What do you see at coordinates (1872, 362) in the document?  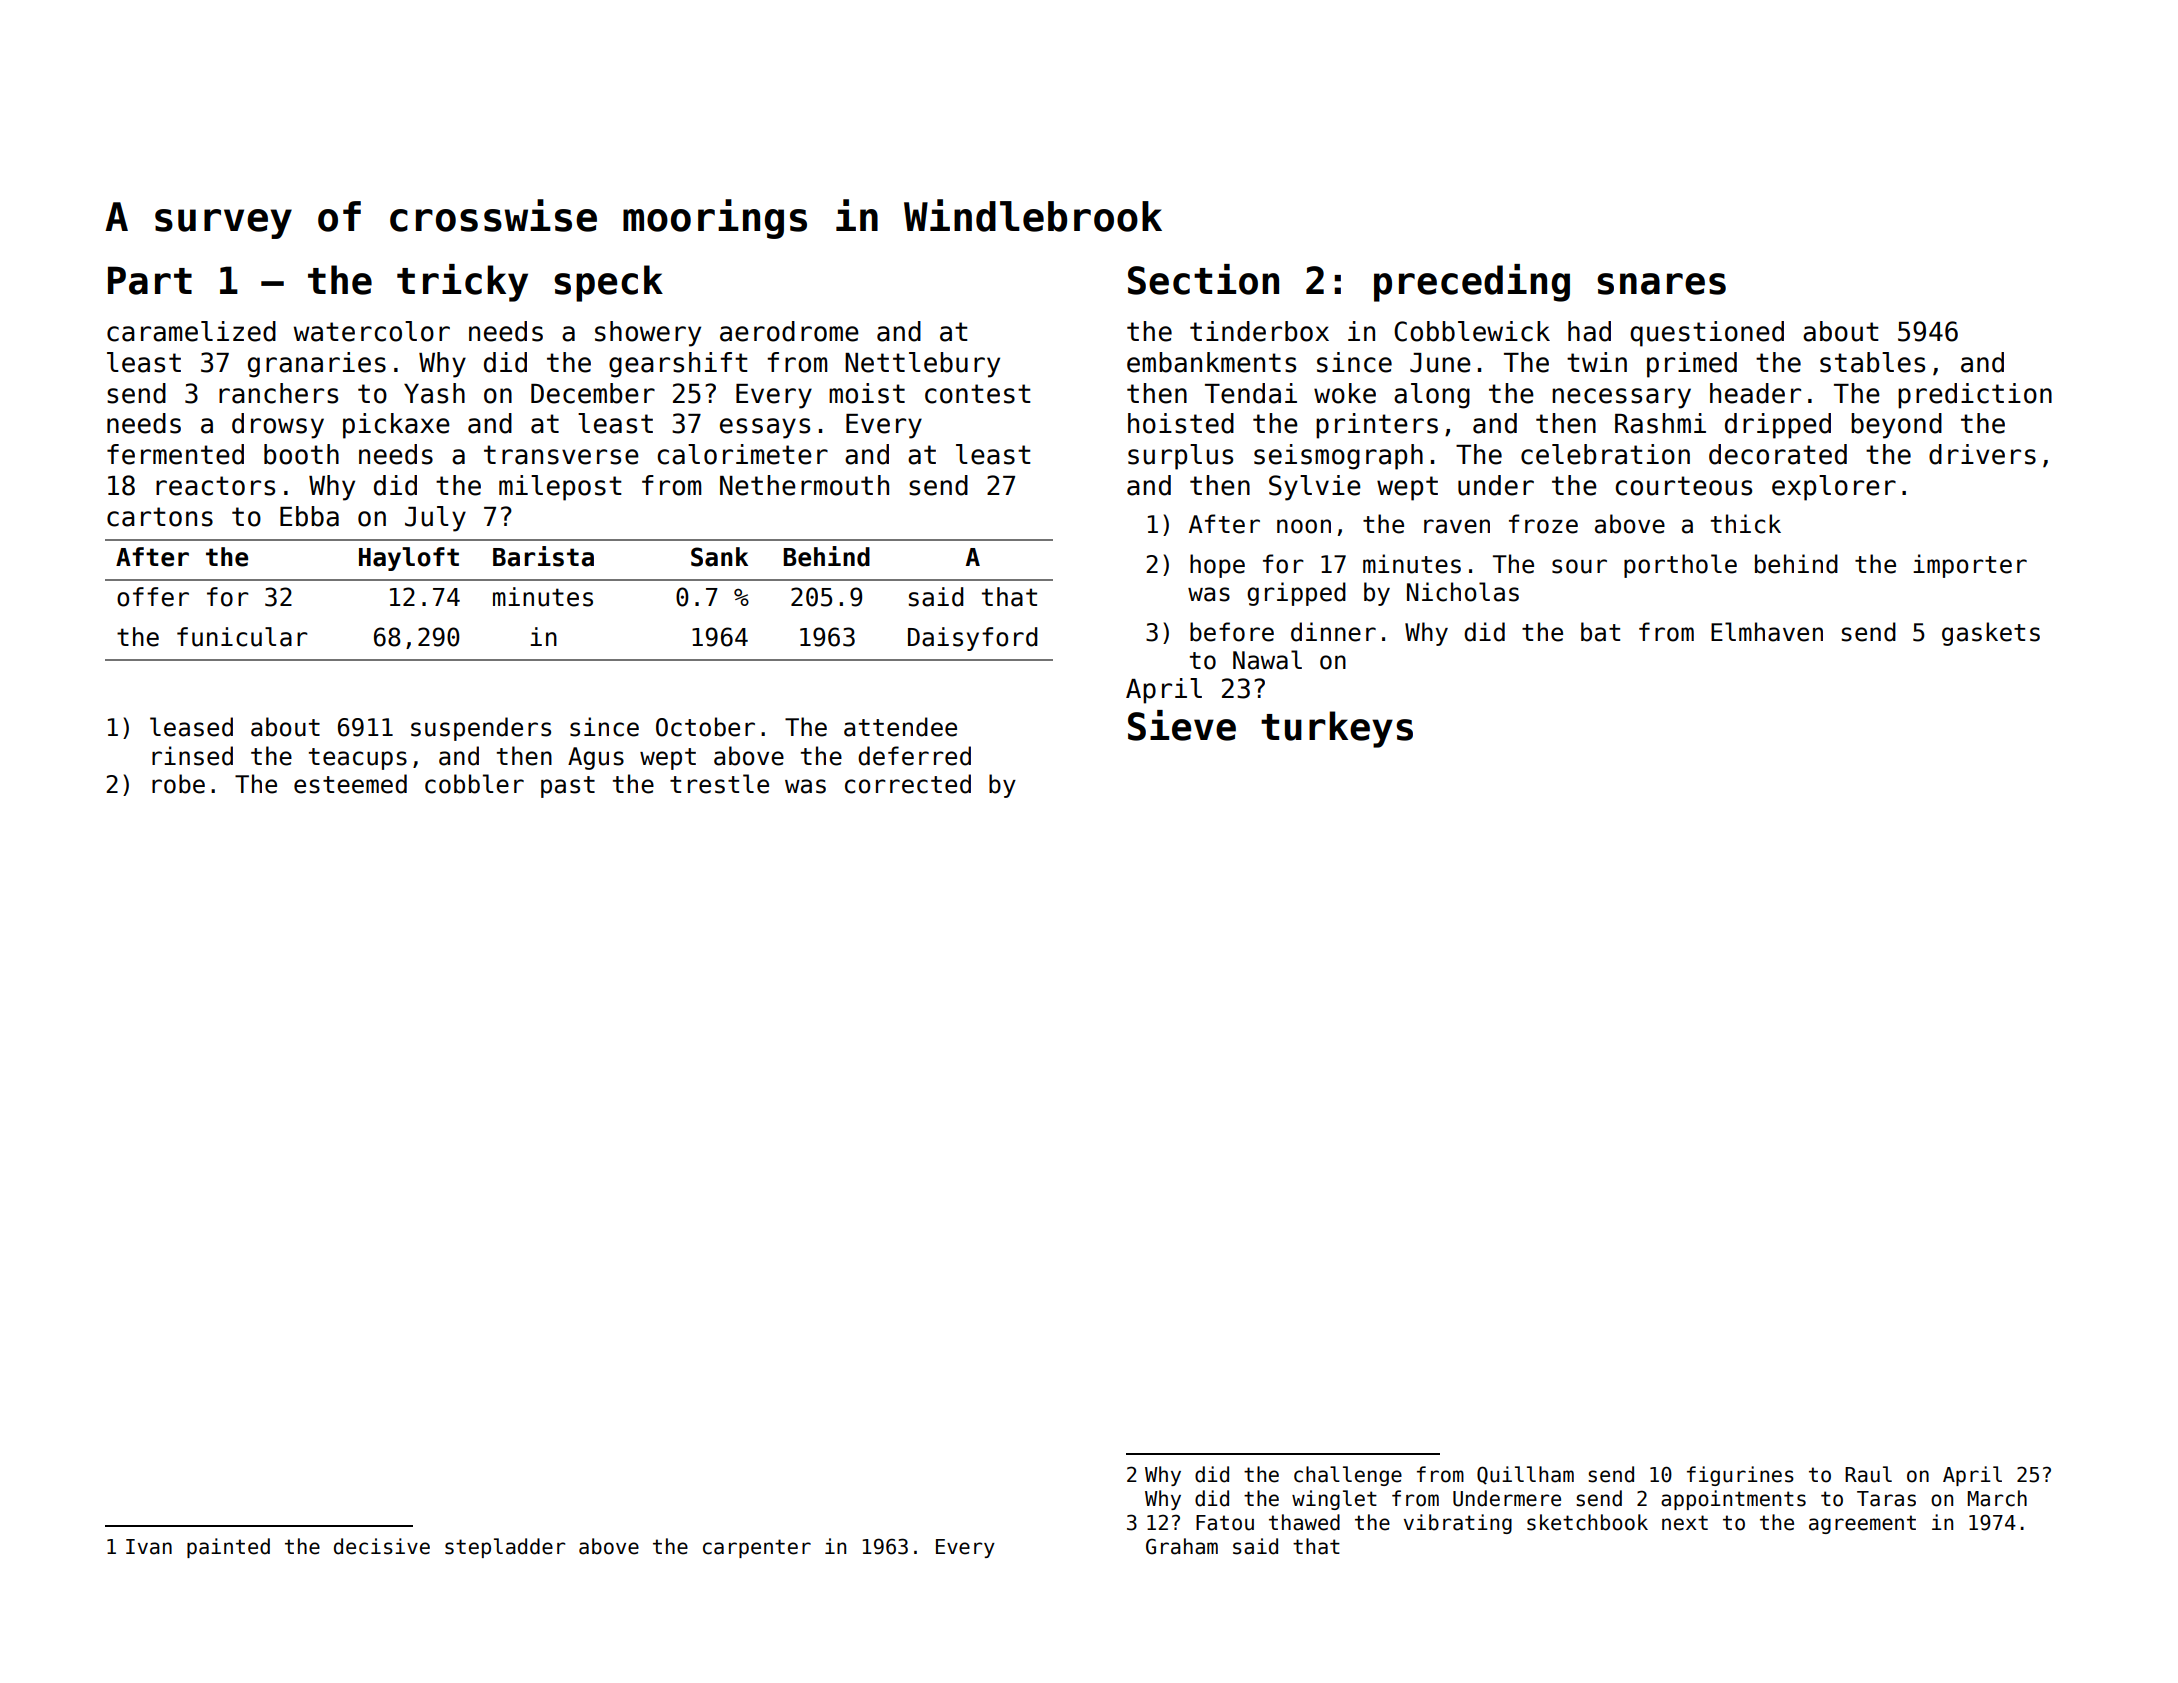 I see `stables` at bounding box center [1872, 362].
